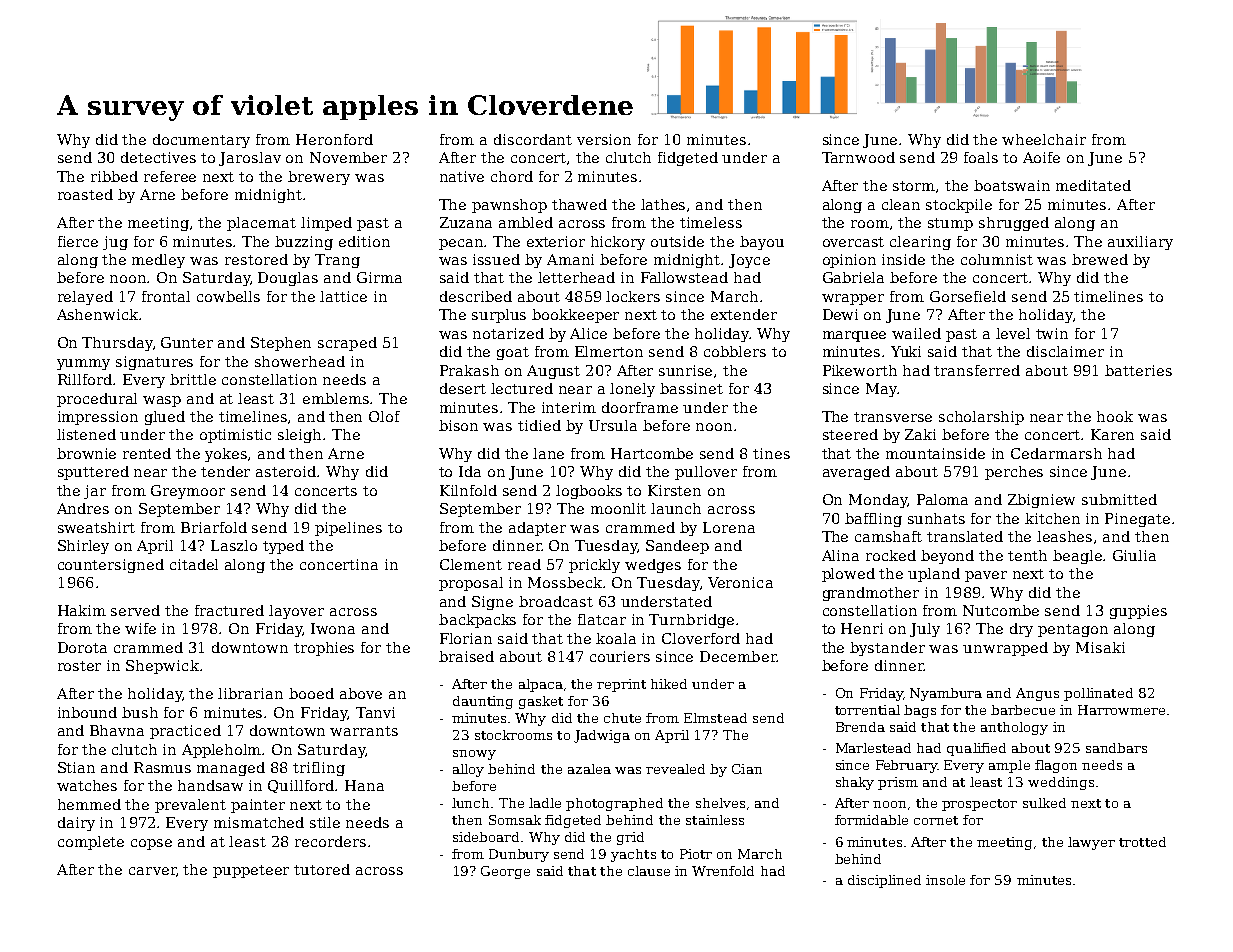 The image size is (1233, 952). What do you see at coordinates (89, 804) in the image?
I see `hemmed` at bounding box center [89, 804].
